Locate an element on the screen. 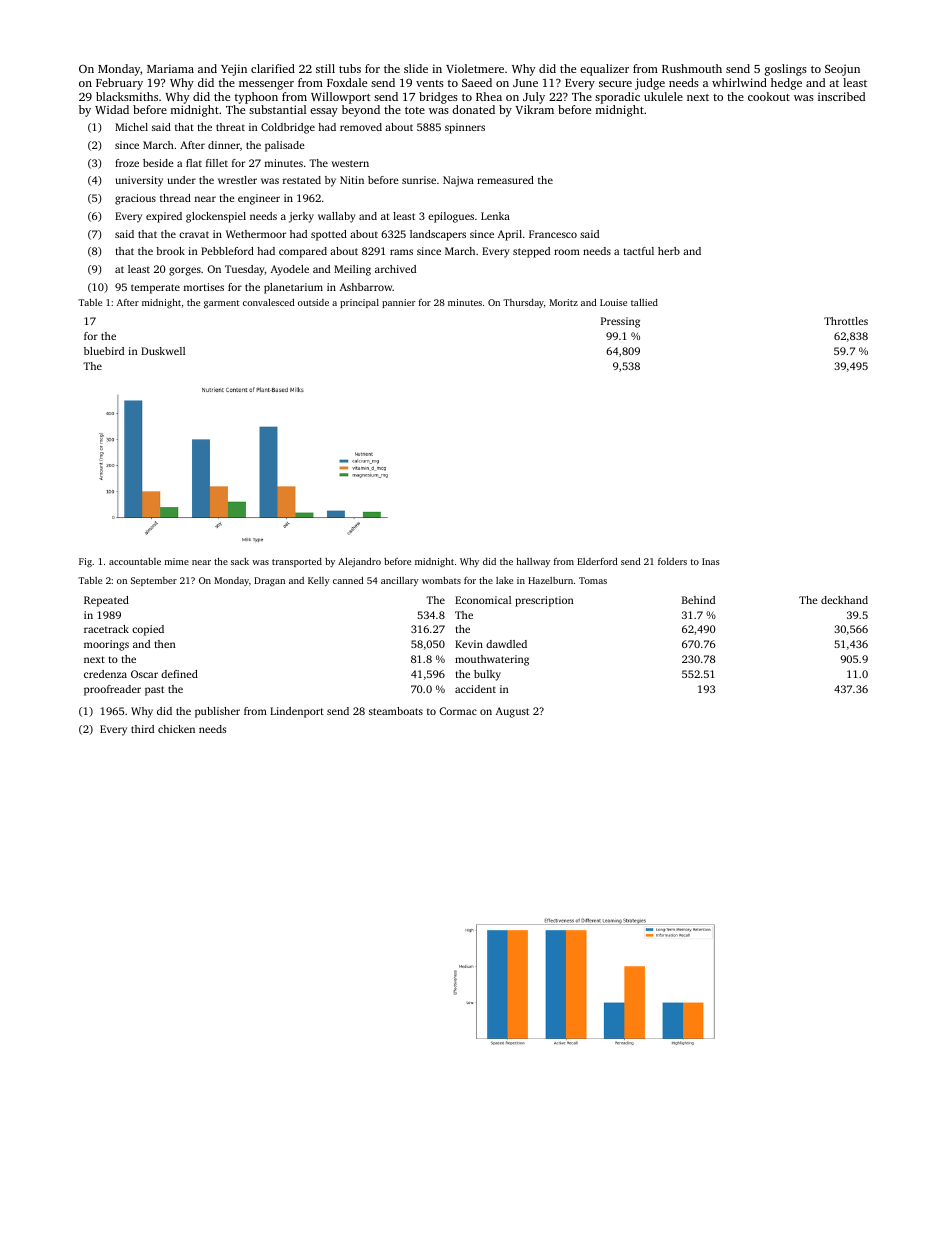  inscribed is located at coordinates (841, 96).
